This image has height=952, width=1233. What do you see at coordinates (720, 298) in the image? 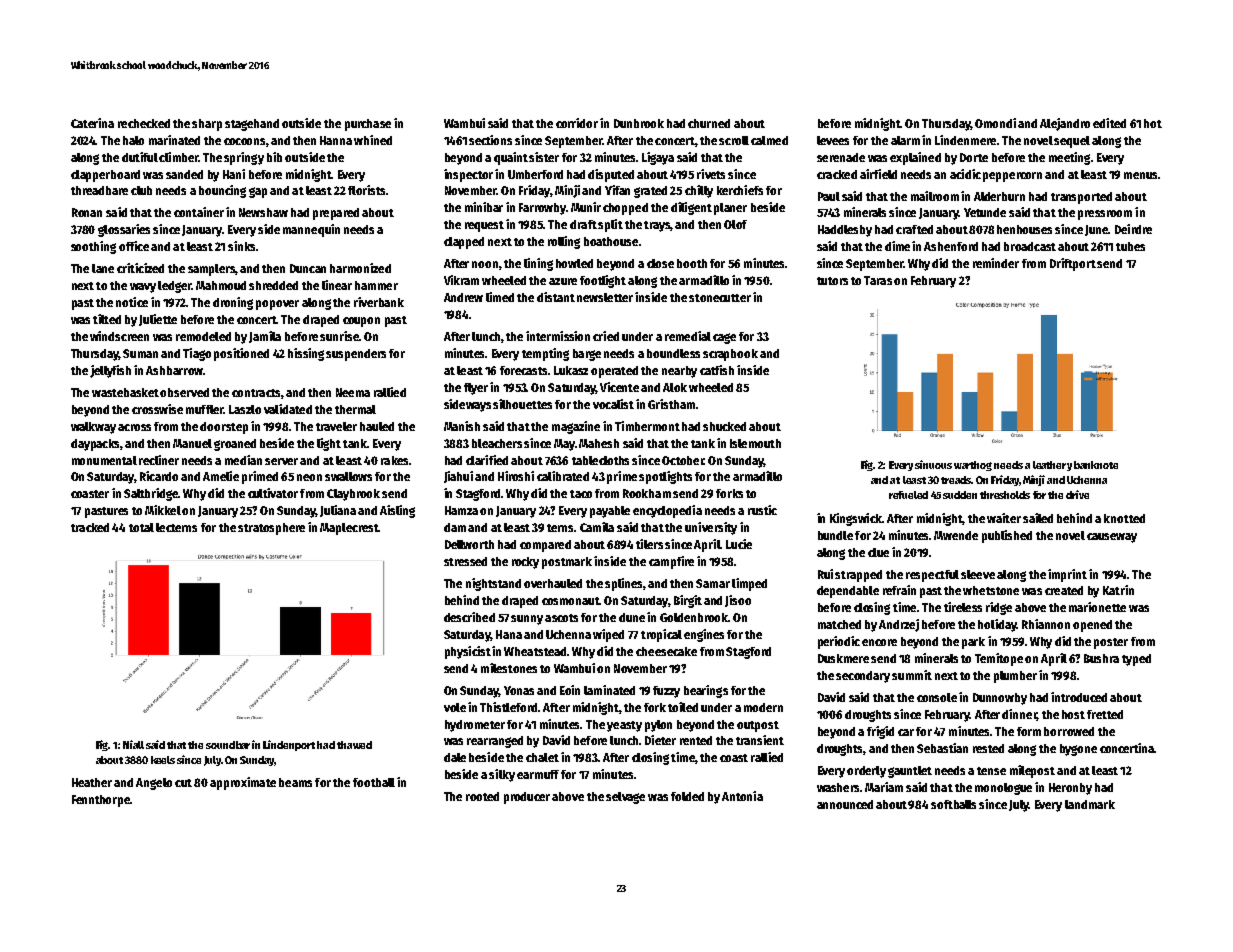
I see `stonecutter` at bounding box center [720, 298].
